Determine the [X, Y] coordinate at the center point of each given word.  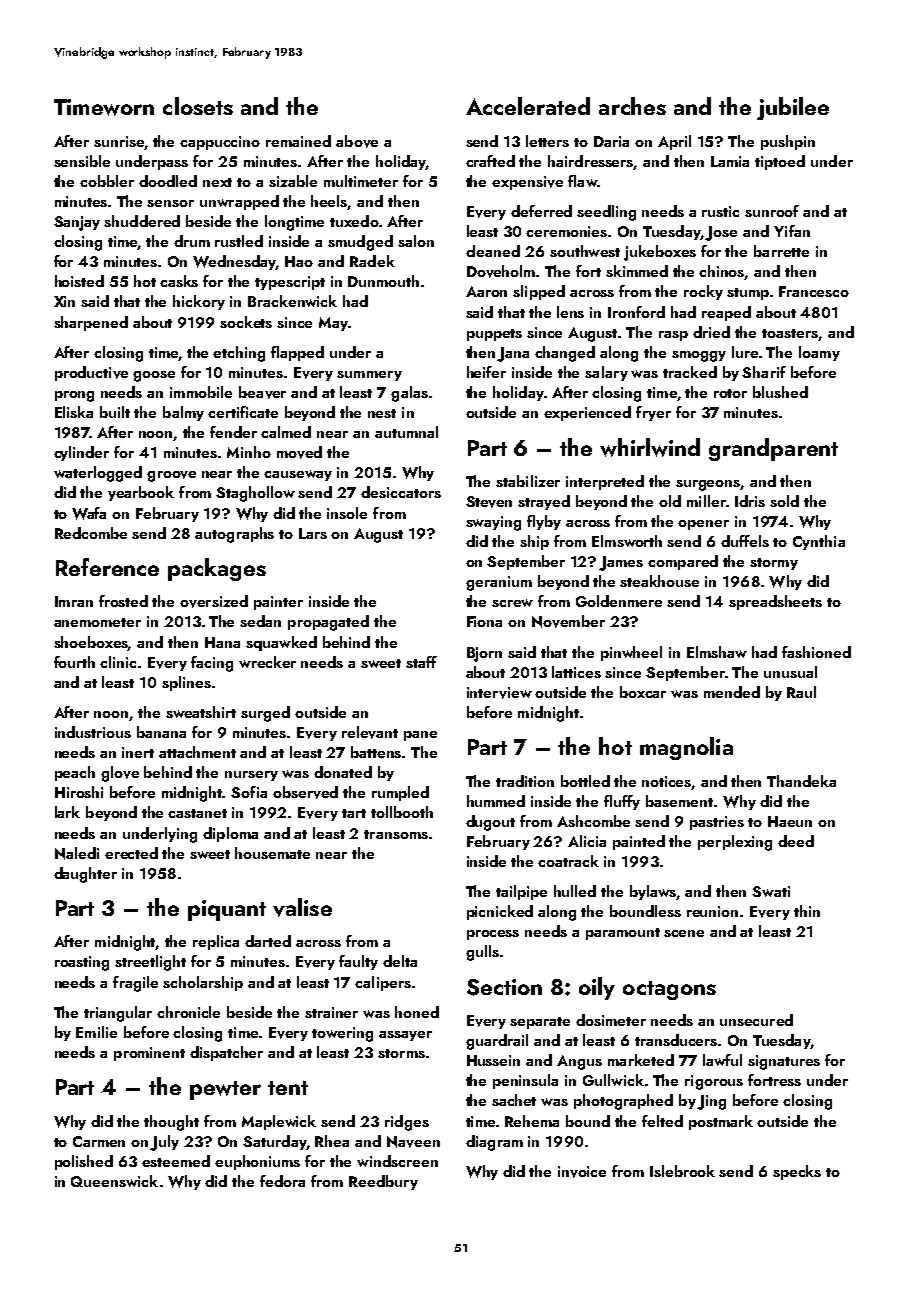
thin [807, 911]
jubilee [793, 108]
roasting [82, 963]
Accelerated [528, 106]
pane [420, 736]
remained [298, 141]
